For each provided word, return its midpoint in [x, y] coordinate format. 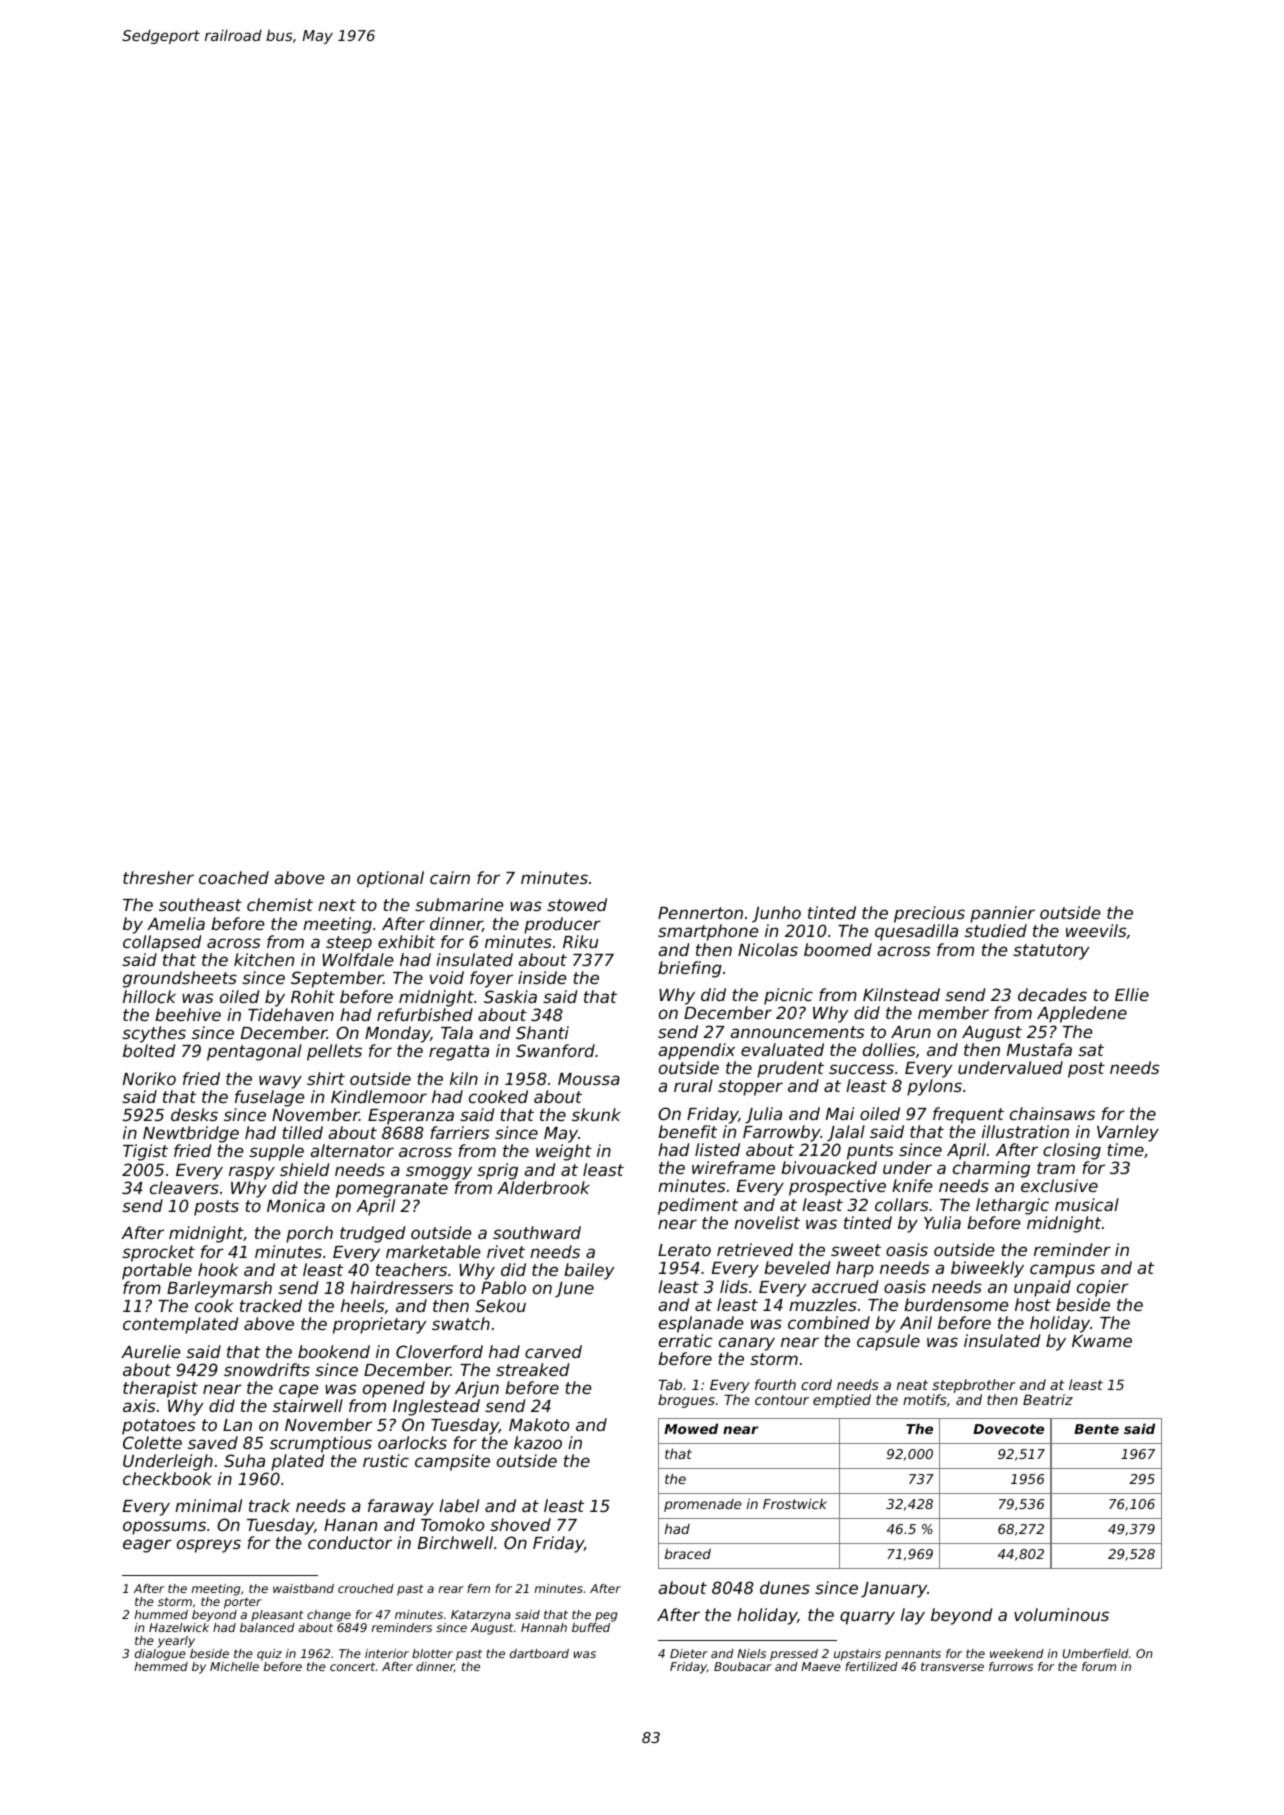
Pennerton [700, 913]
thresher [158, 877]
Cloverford [439, 1351]
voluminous [1061, 1614]
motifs [925, 1399]
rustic [386, 1460]
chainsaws [1052, 1113]
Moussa [589, 1079]
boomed [838, 949]
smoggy [439, 1173]
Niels [751, 1653]
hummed [161, 1614]
